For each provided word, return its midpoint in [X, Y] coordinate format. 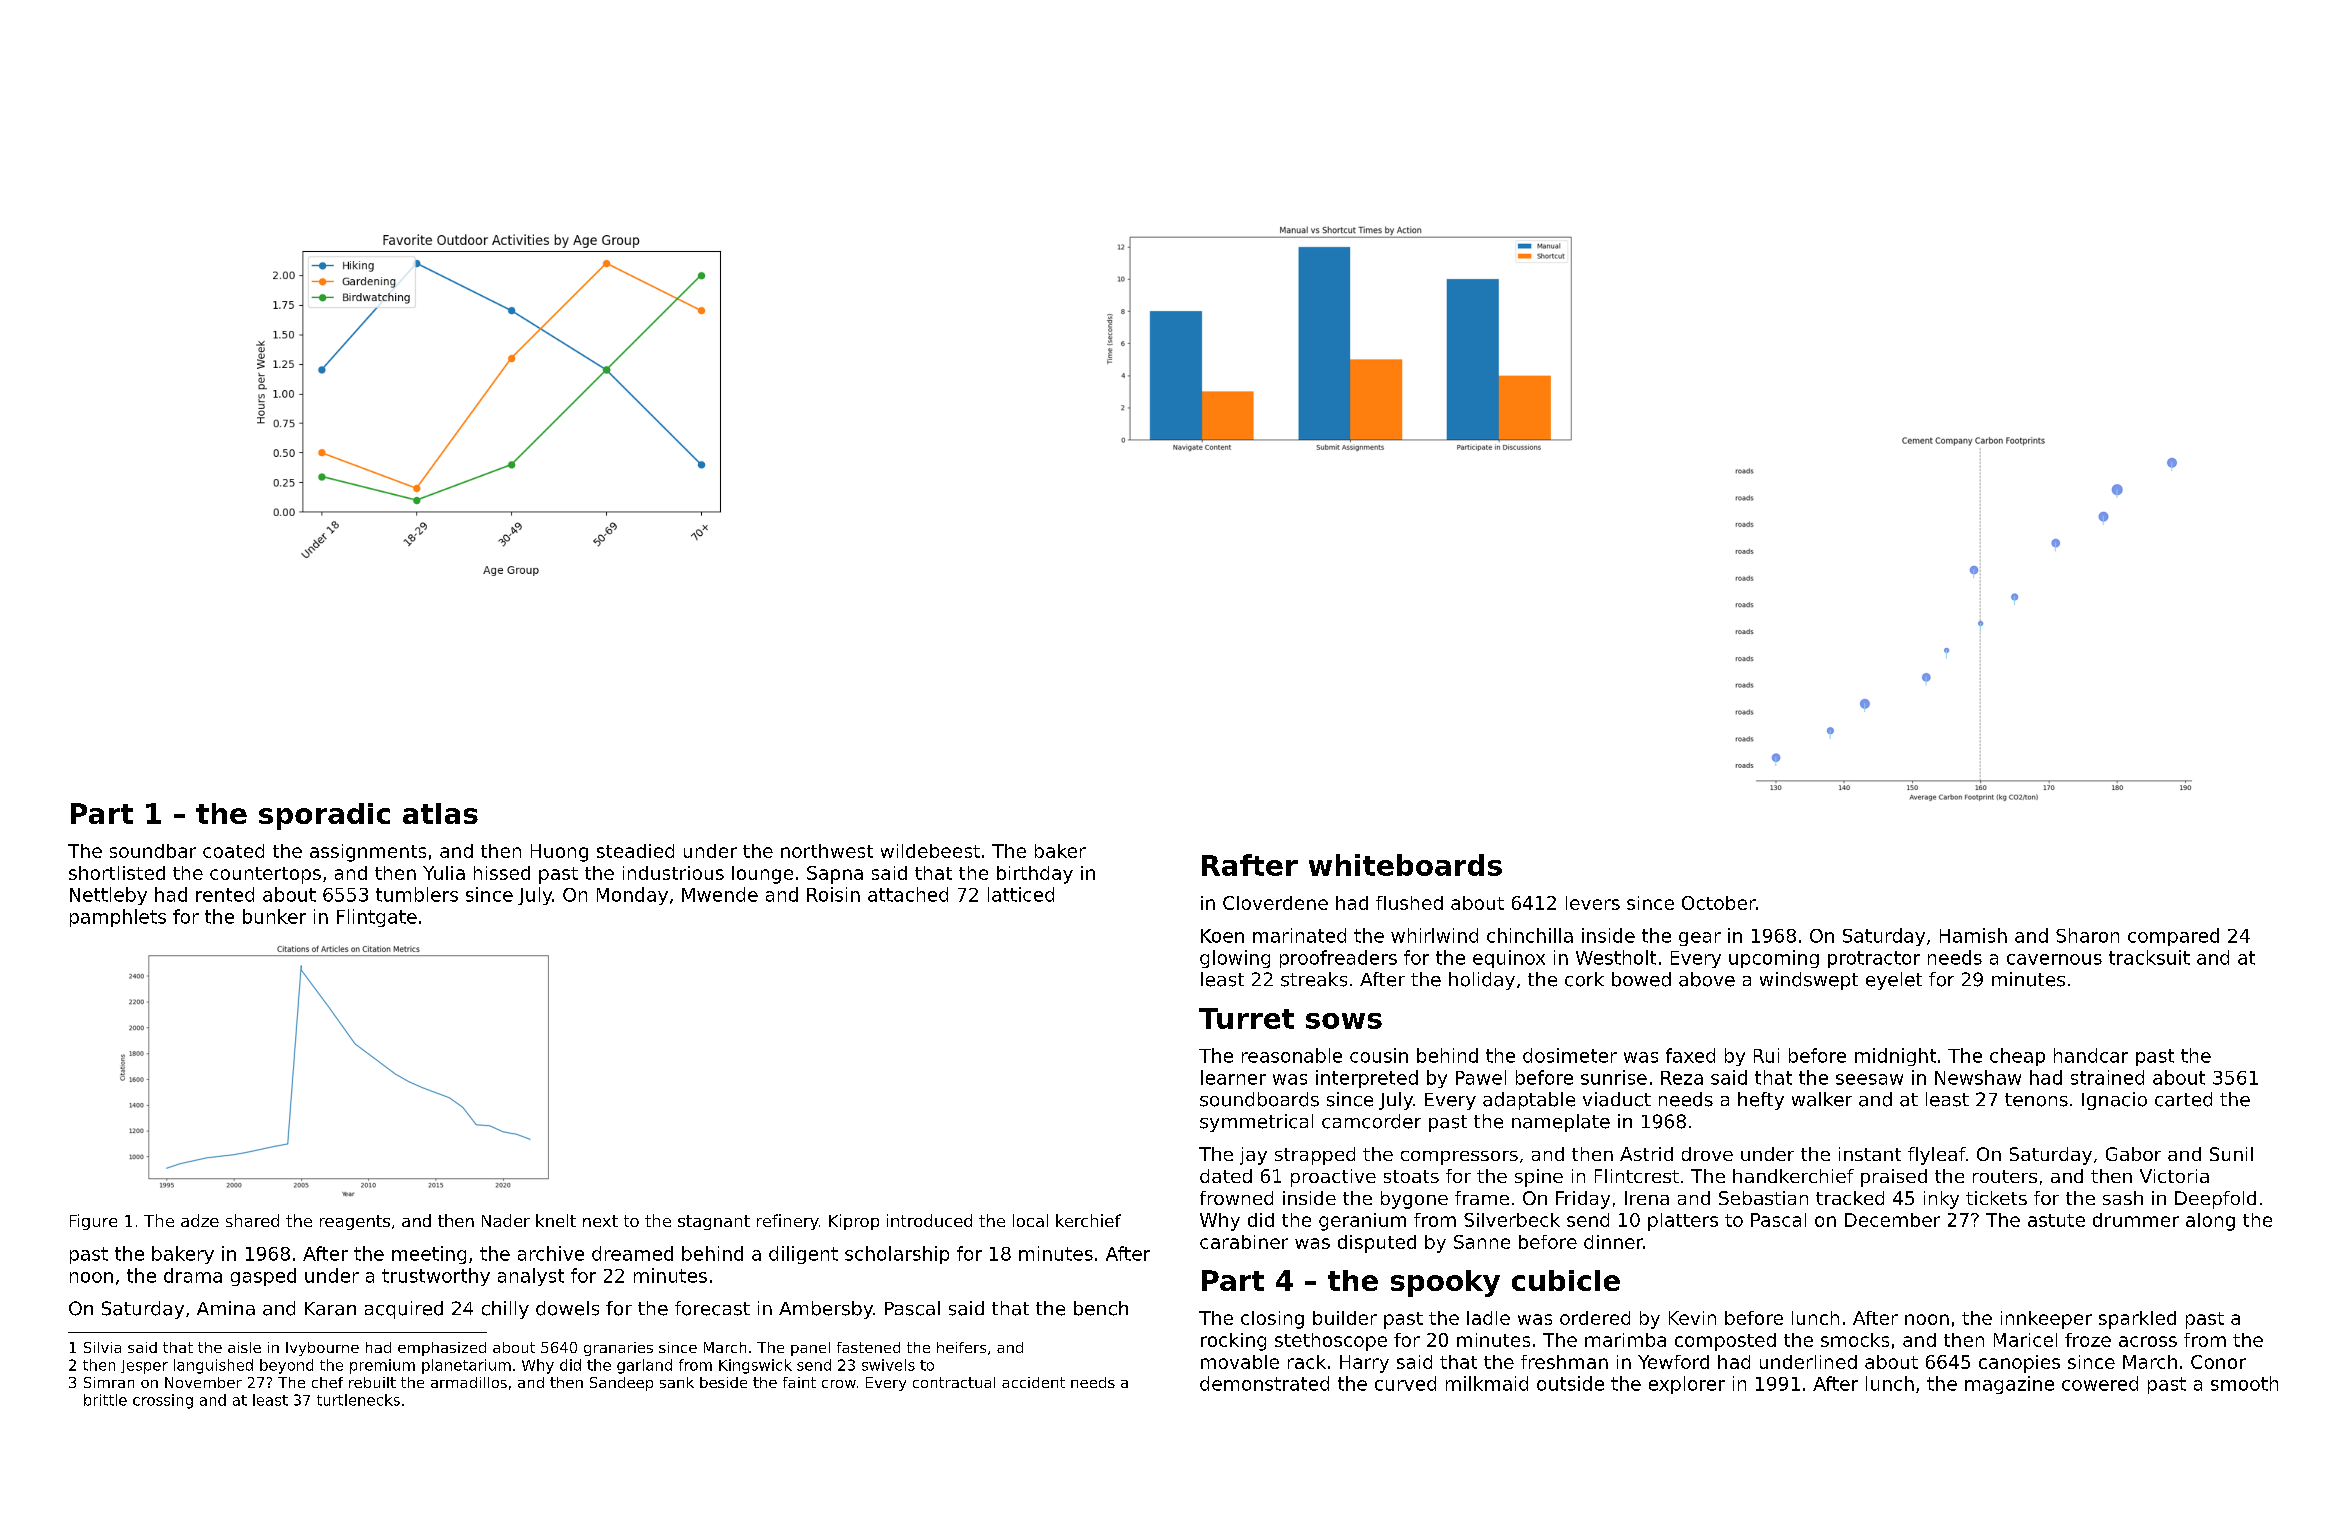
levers [1593, 903]
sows [1344, 1021]
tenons [2036, 1100]
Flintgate [377, 918]
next [600, 1221]
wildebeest [930, 851]
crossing [163, 1401]
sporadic [324, 816]
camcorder [1371, 1121]
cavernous [2054, 959]
